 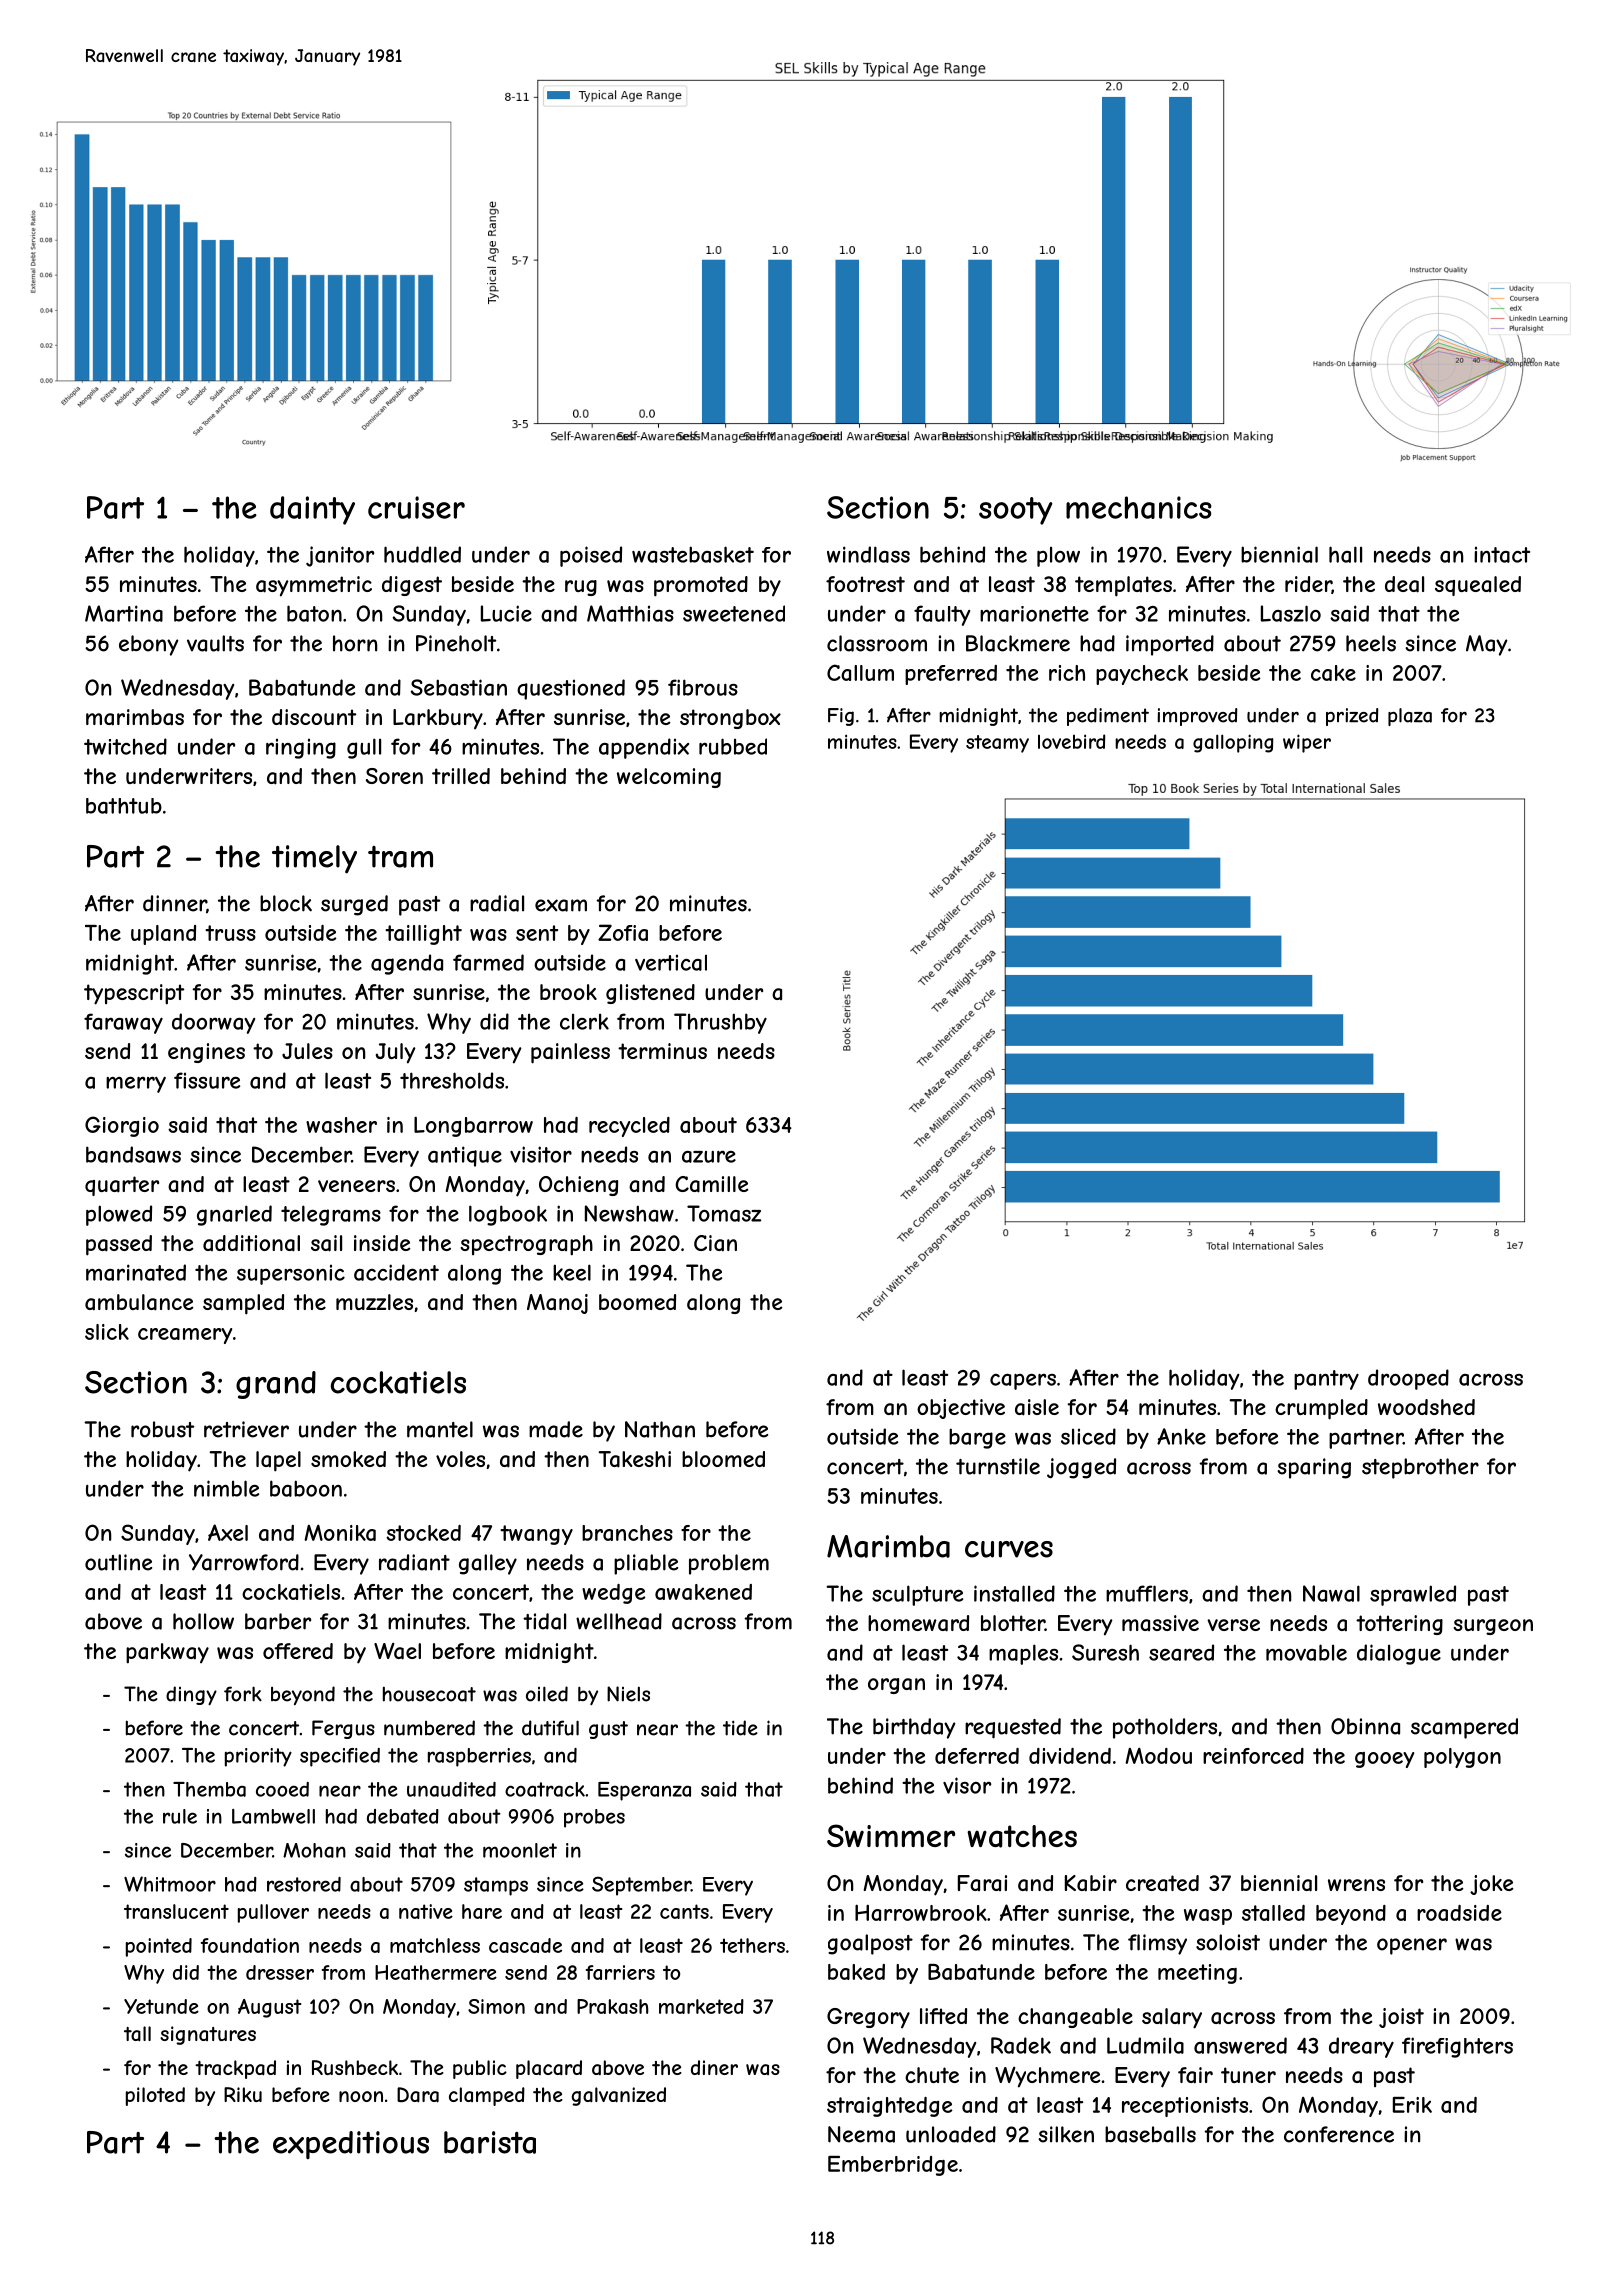 What do you see at coordinates (162, 1429) in the screenshot?
I see `robust` at bounding box center [162, 1429].
